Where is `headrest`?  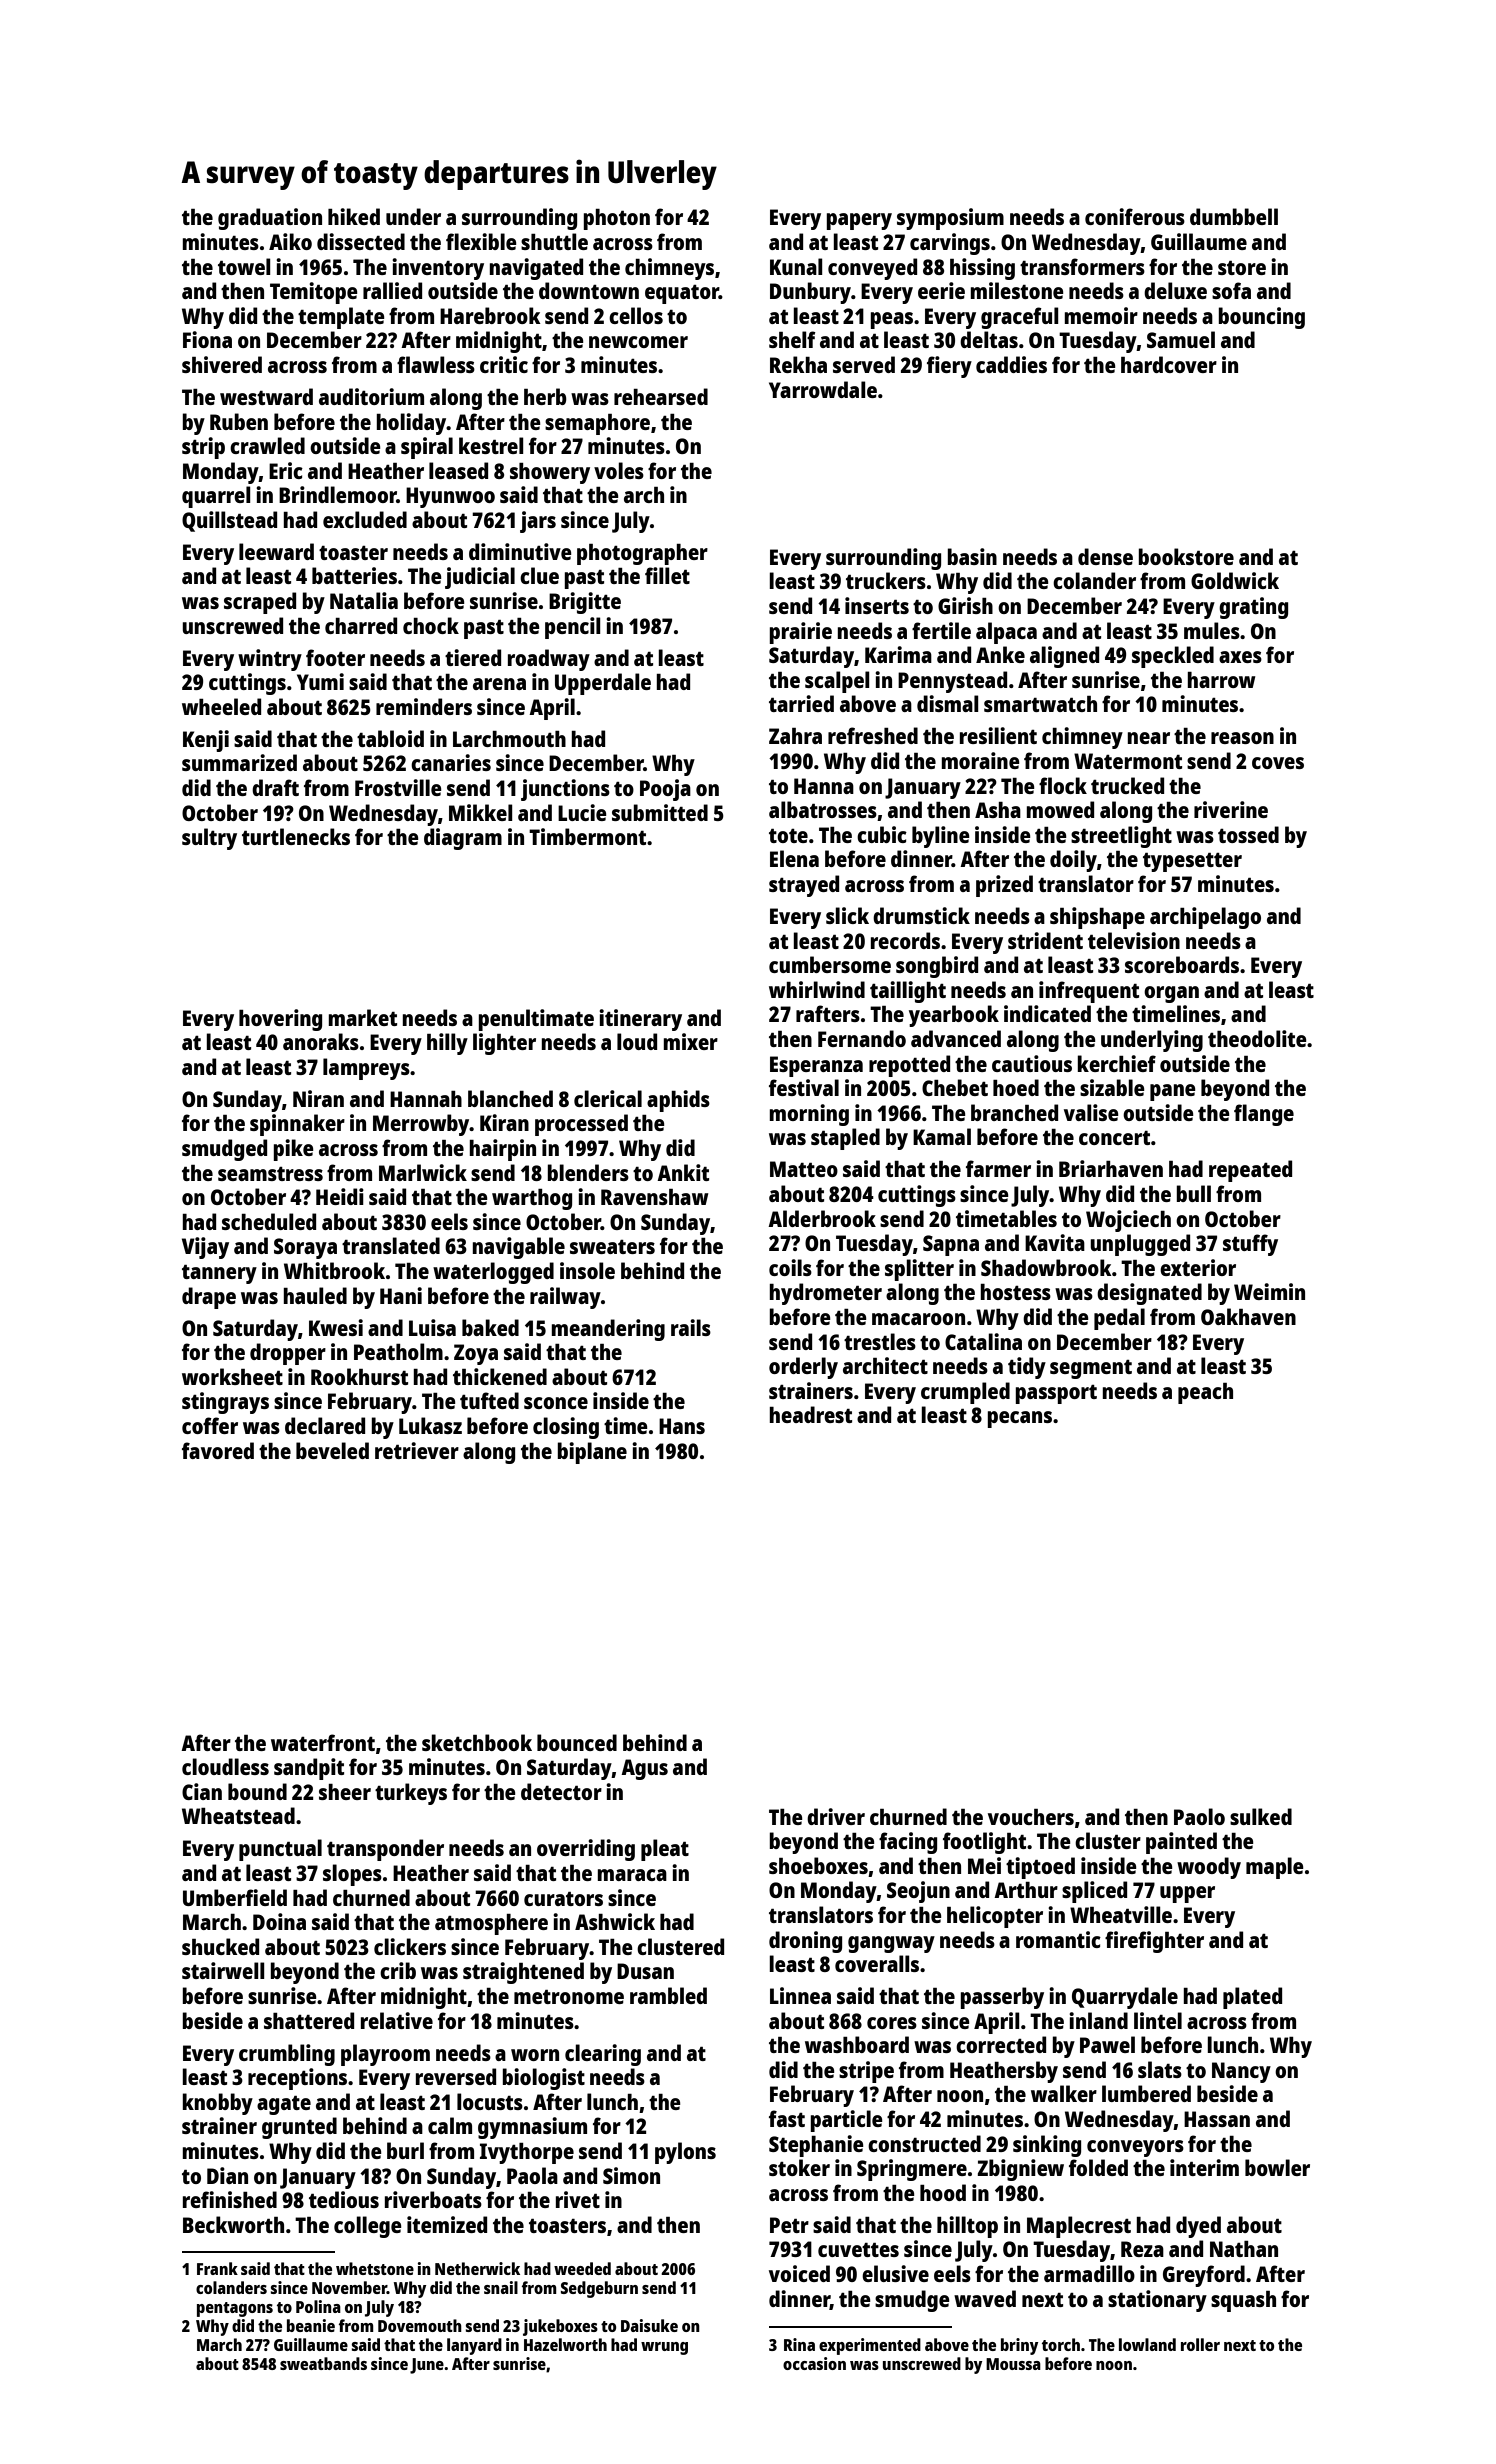
headrest is located at coordinates (810, 1414).
